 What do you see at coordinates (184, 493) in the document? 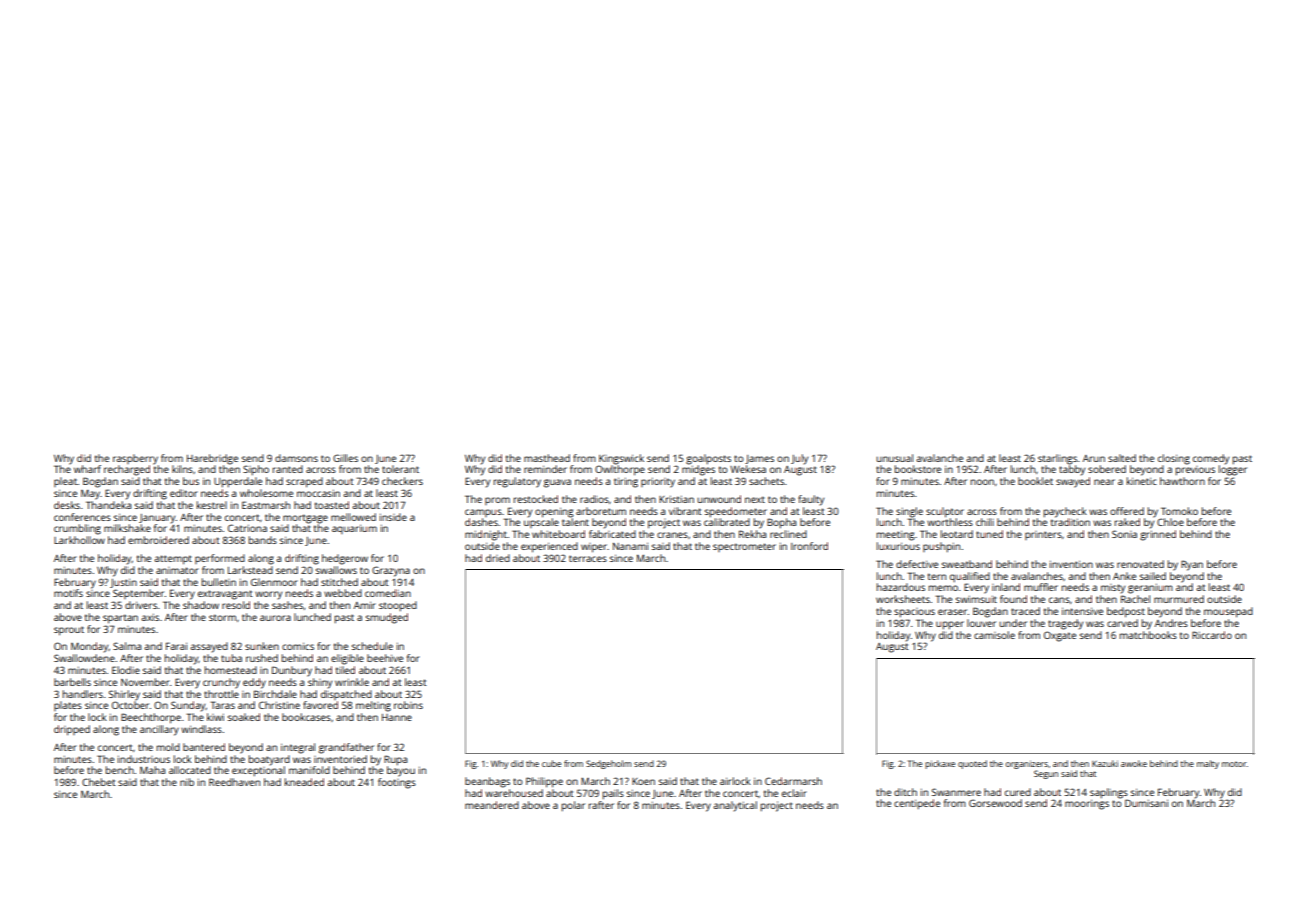
I see `editor` at bounding box center [184, 493].
